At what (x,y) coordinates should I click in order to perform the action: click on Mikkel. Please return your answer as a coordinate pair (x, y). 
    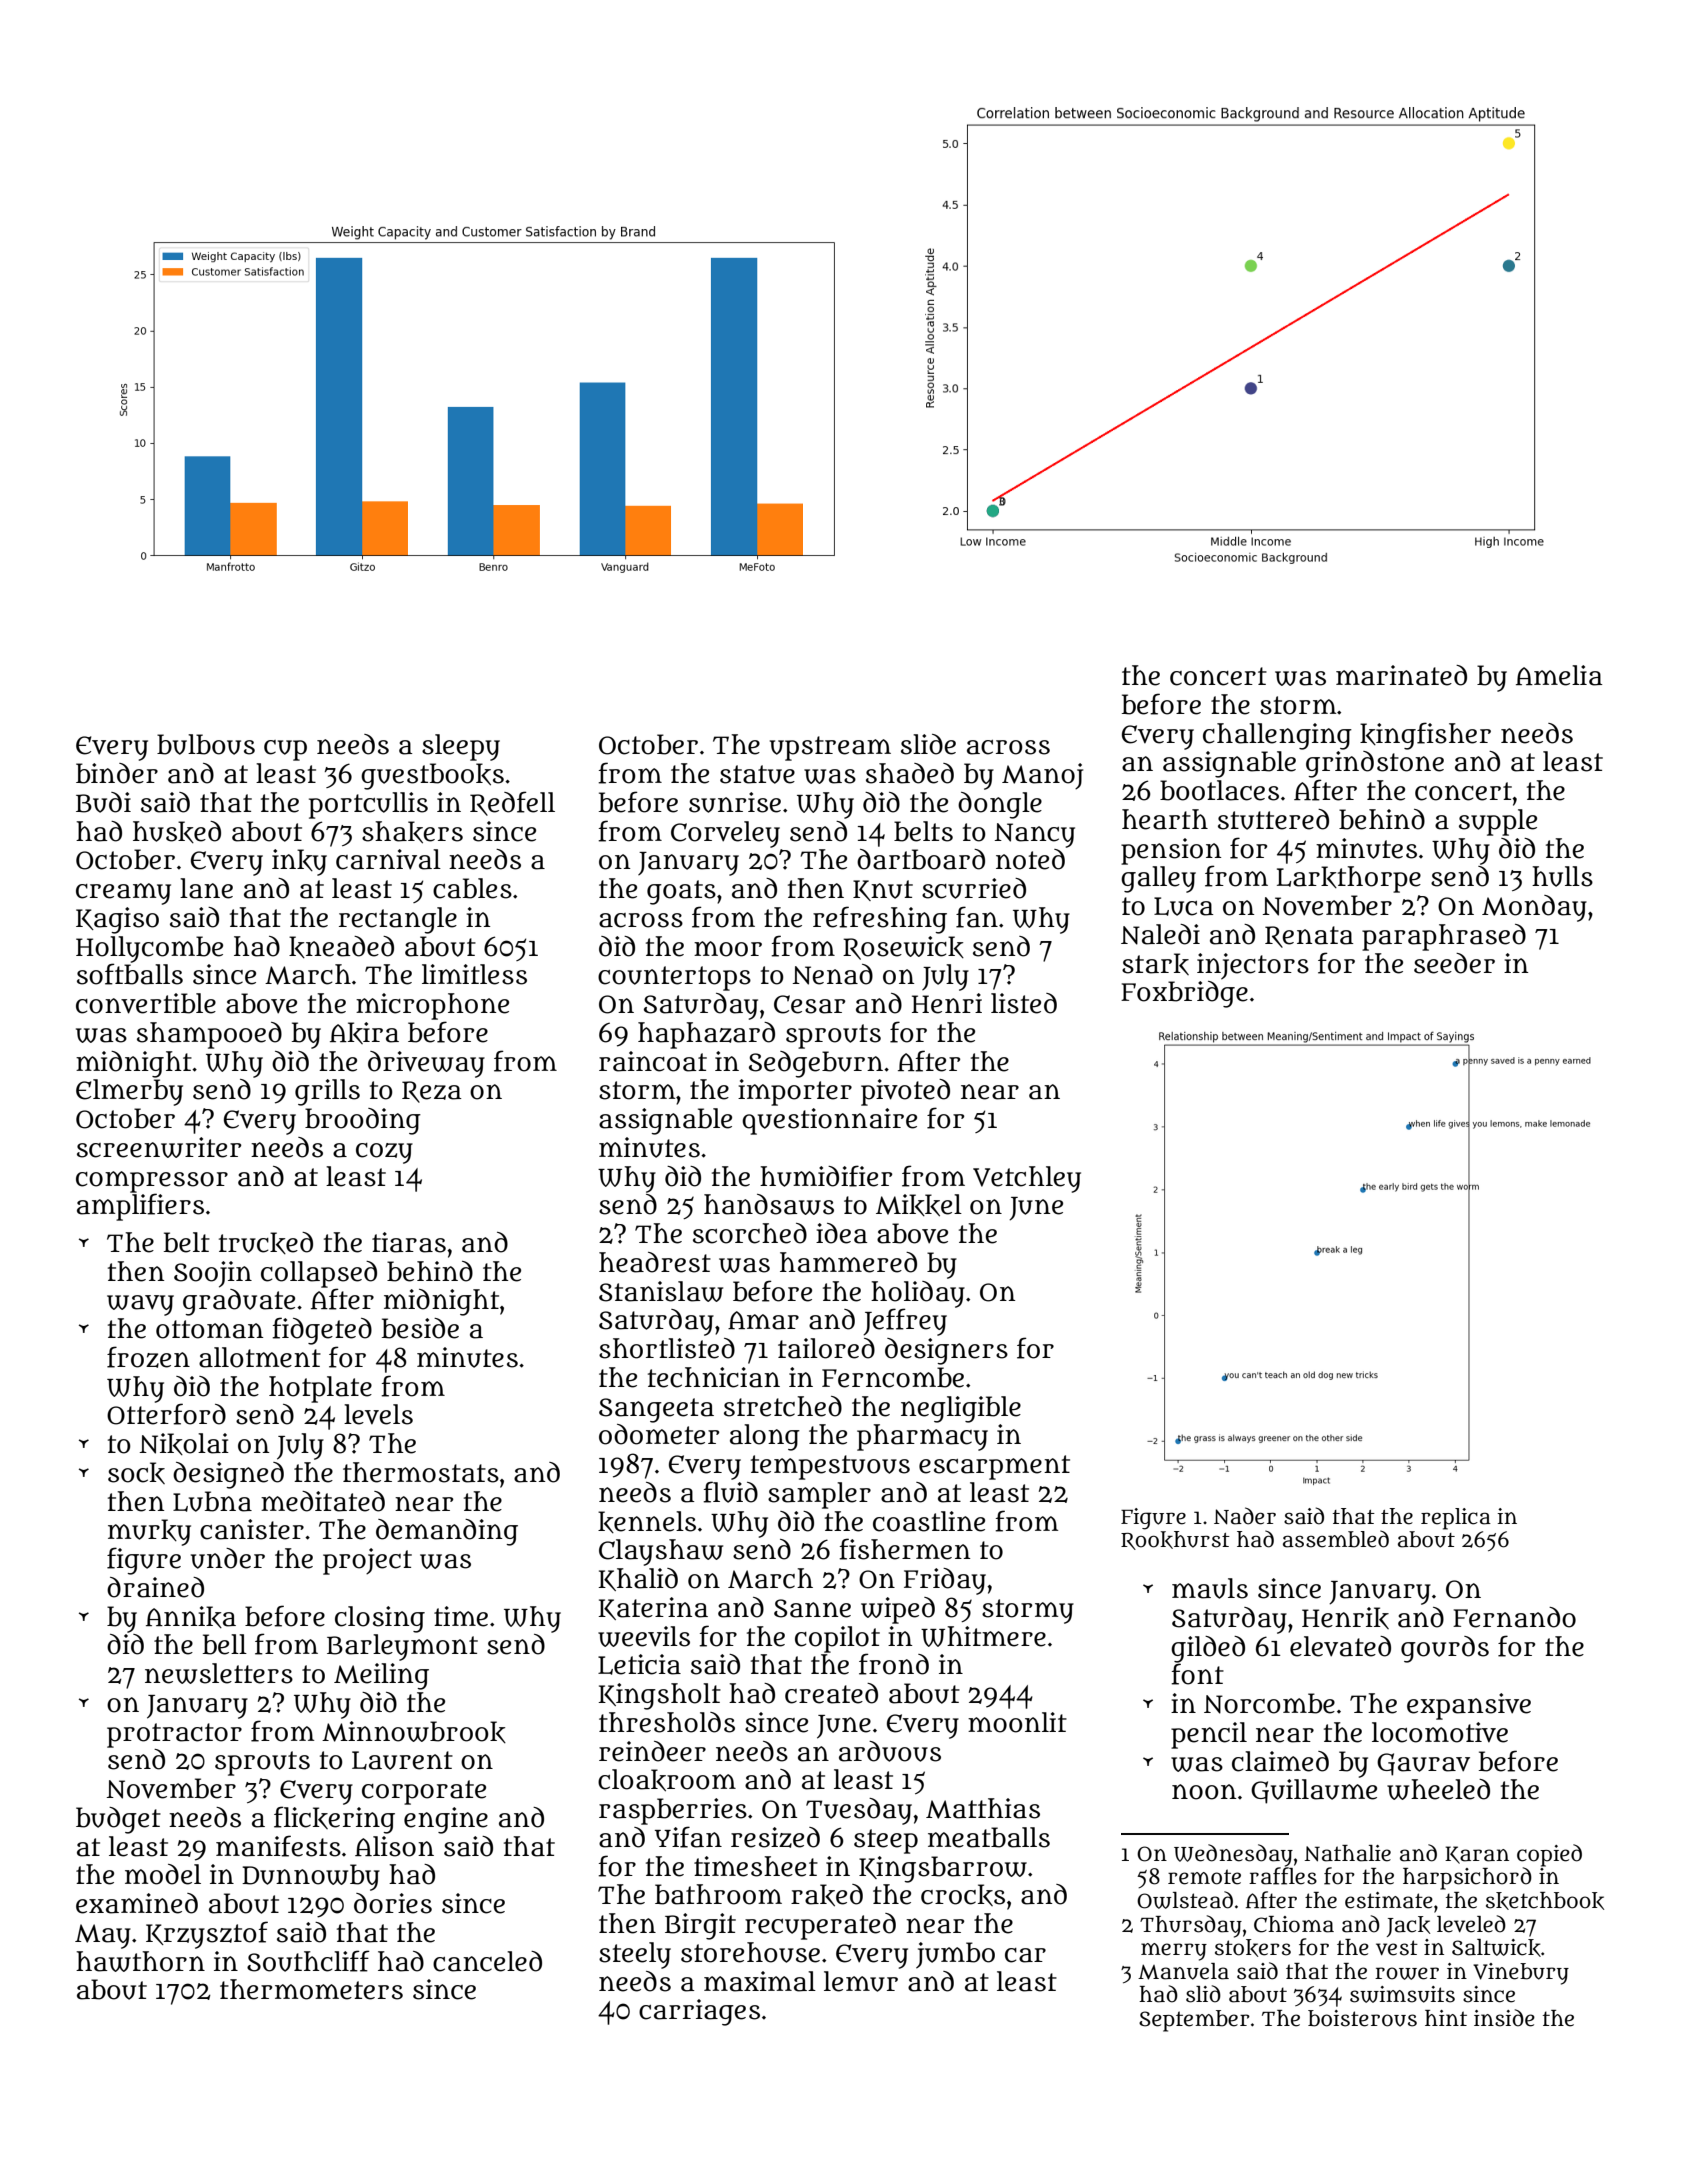
    Looking at the image, I should click on (919, 1205).
